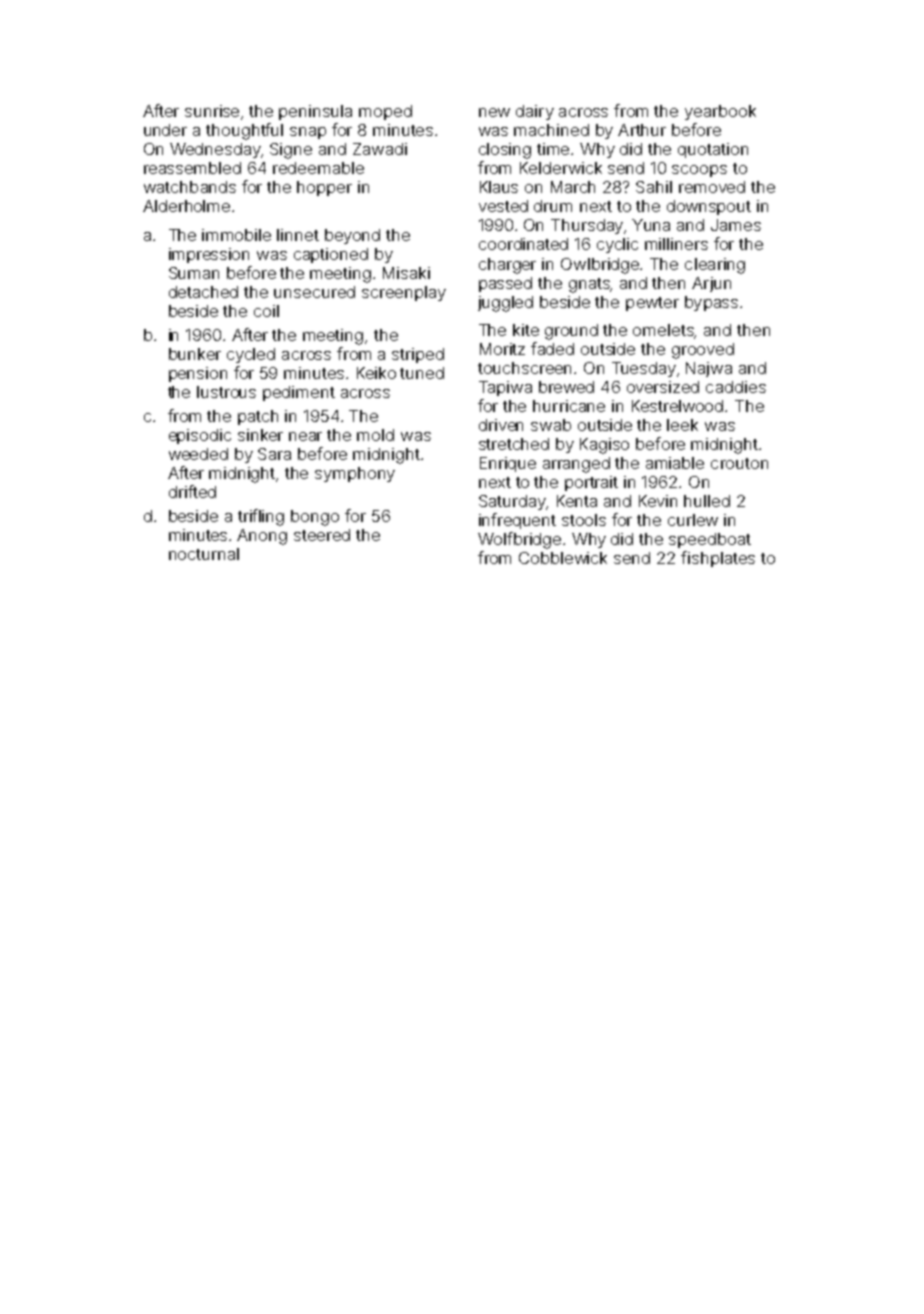 The image size is (924, 1314). What do you see at coordinates (654, 187) in the page?
I see `Sahil` at bounding box center [654, 187].
